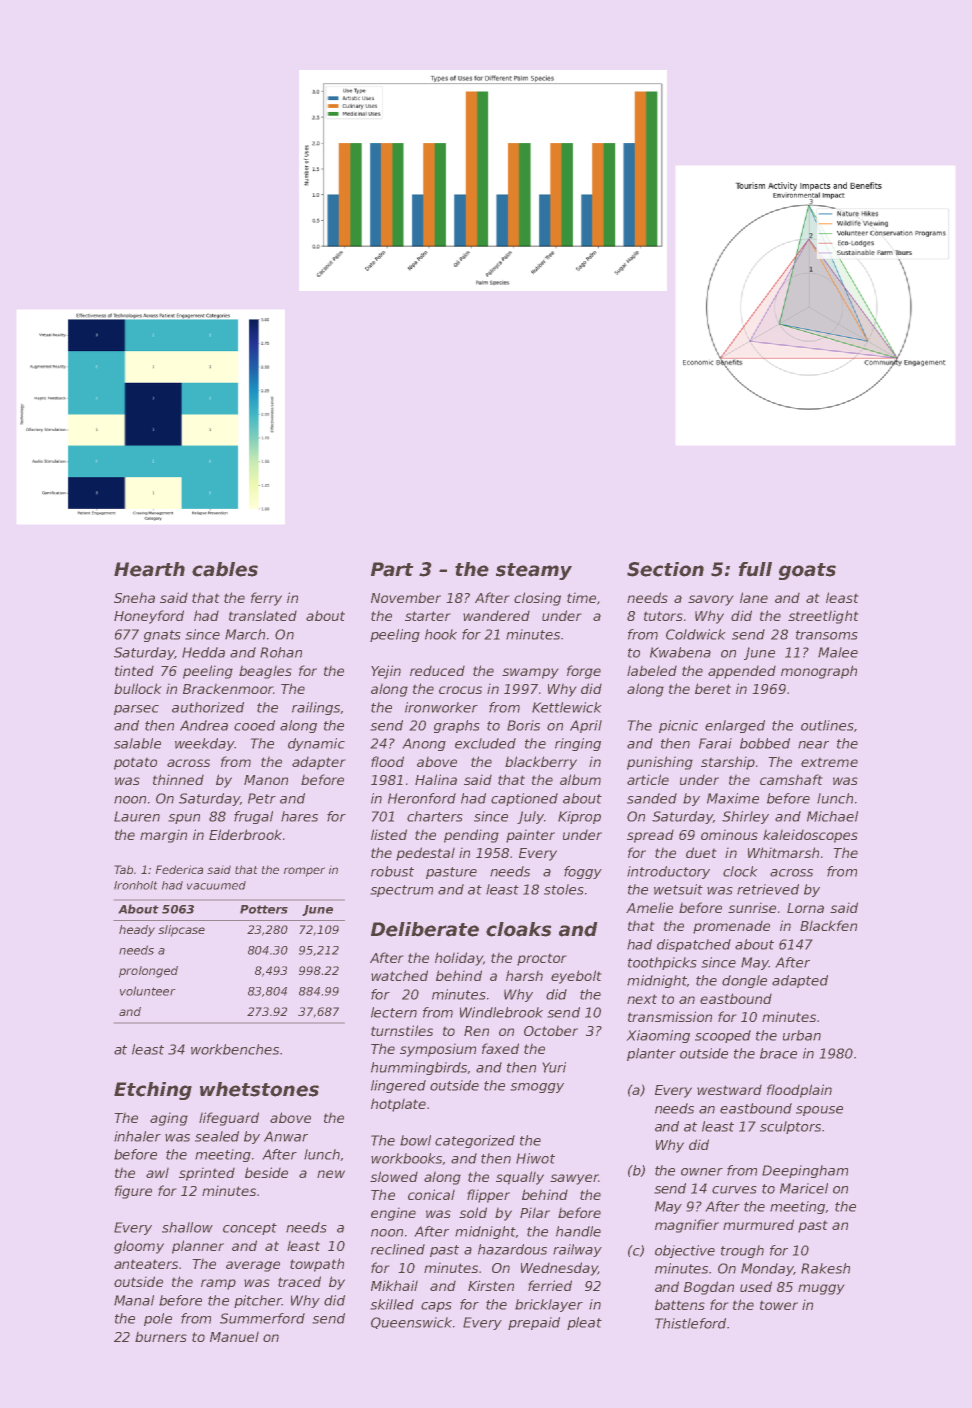 Image resolution: width=972 pixels, height=1408 pixels. I want to click on Yejin, so click(386, 672).
